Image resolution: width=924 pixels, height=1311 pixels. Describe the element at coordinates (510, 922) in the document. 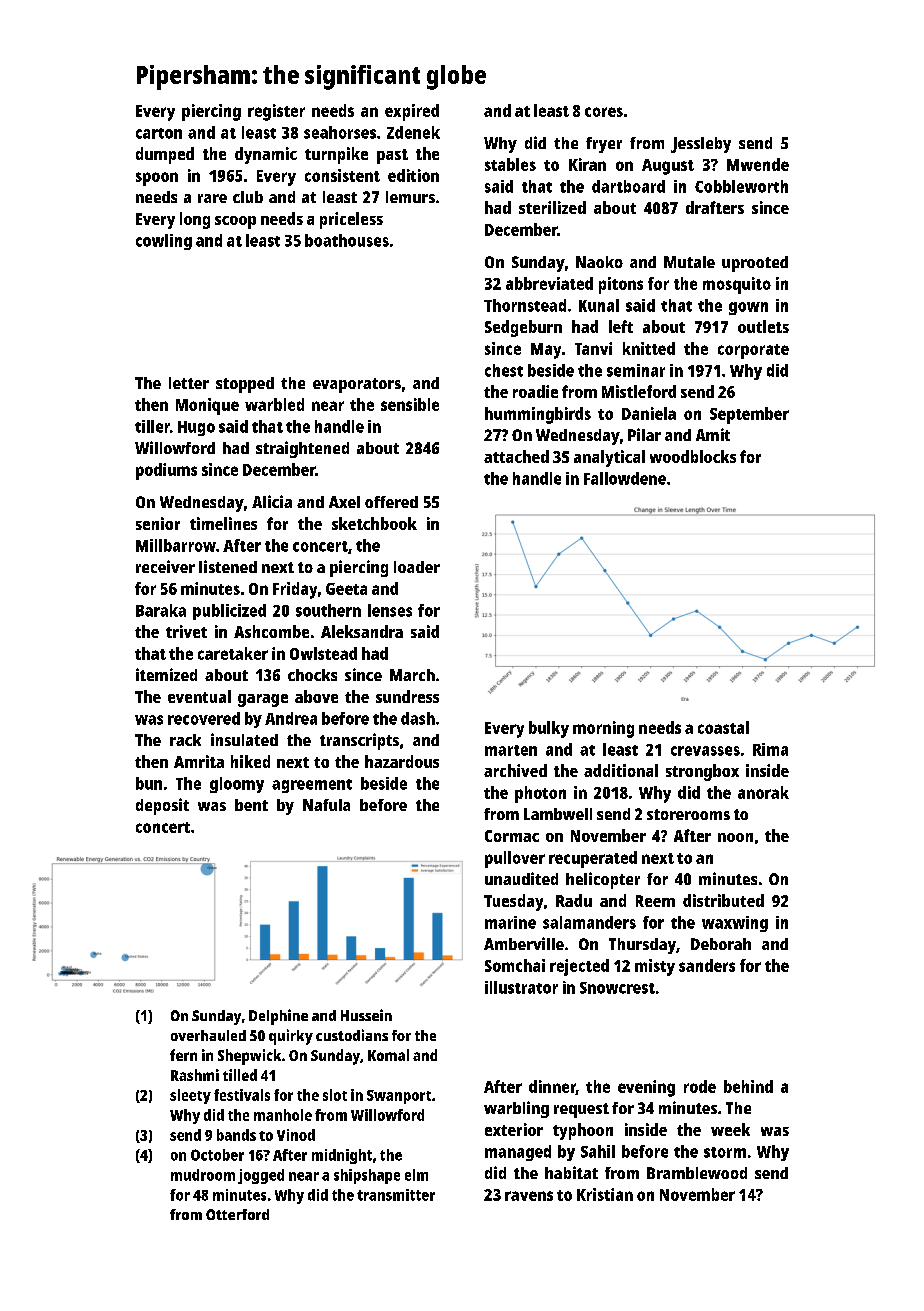

I see `marine` at that location.
